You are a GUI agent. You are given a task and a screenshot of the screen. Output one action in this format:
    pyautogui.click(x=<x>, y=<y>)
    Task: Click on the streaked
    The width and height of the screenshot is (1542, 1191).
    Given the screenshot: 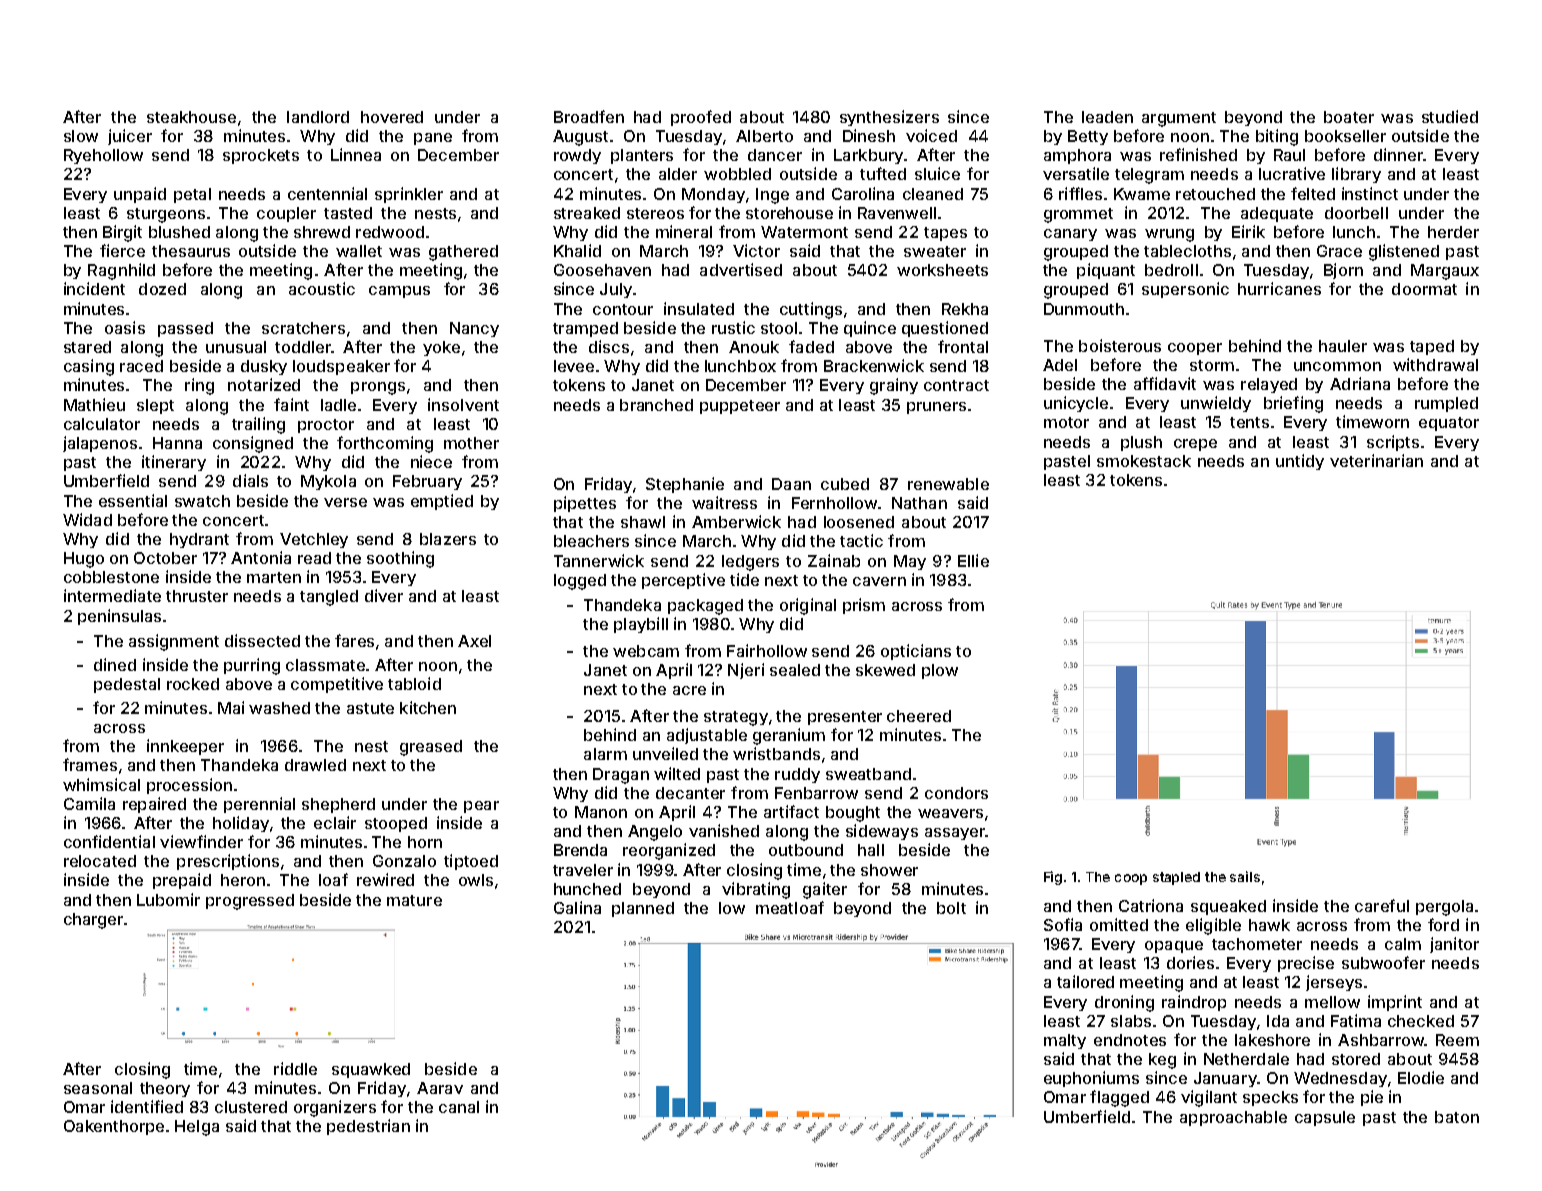 What is the action you would take?
    pyautogui.click(x=587, y=213)
